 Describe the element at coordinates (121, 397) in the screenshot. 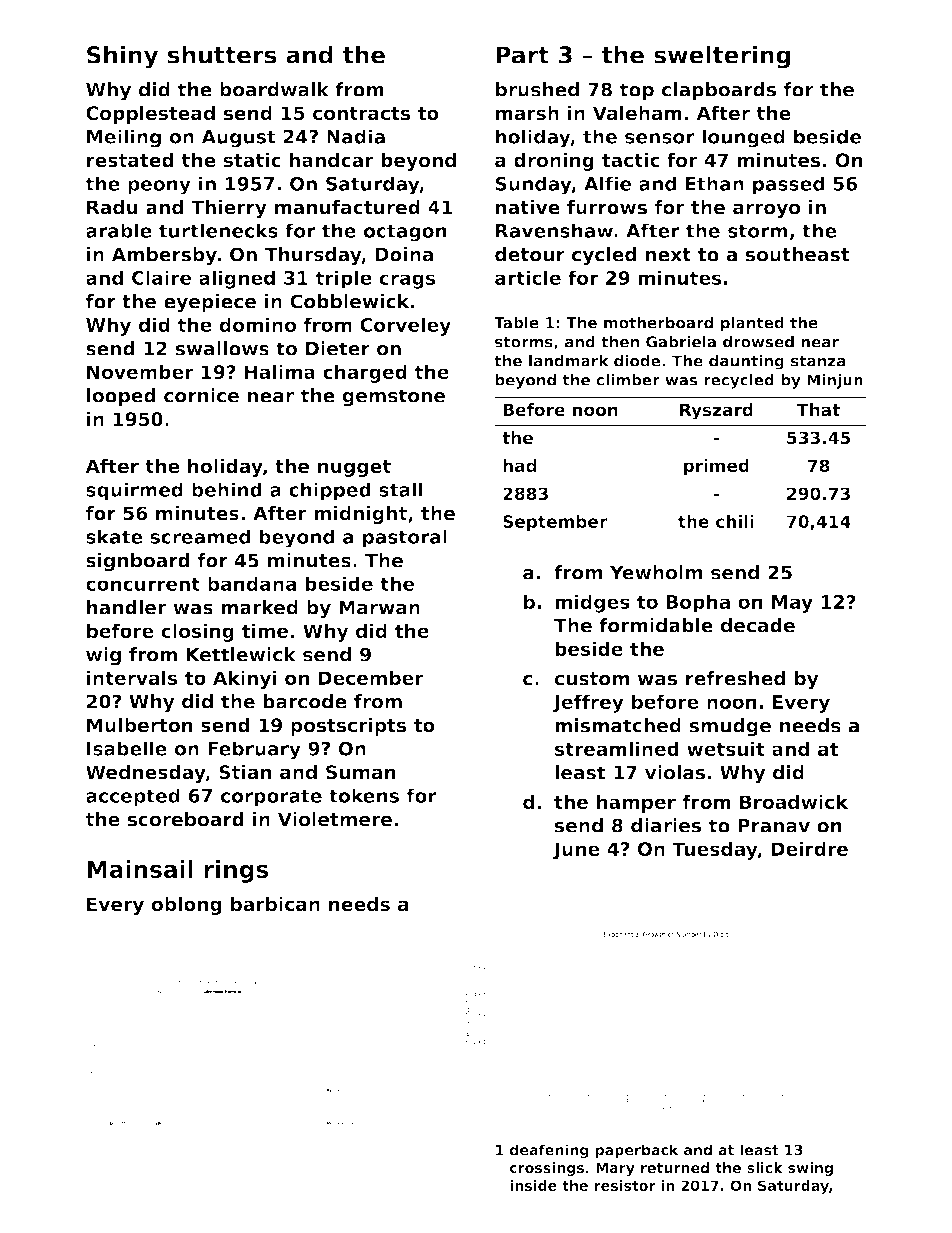

I see `looped` at that location.
